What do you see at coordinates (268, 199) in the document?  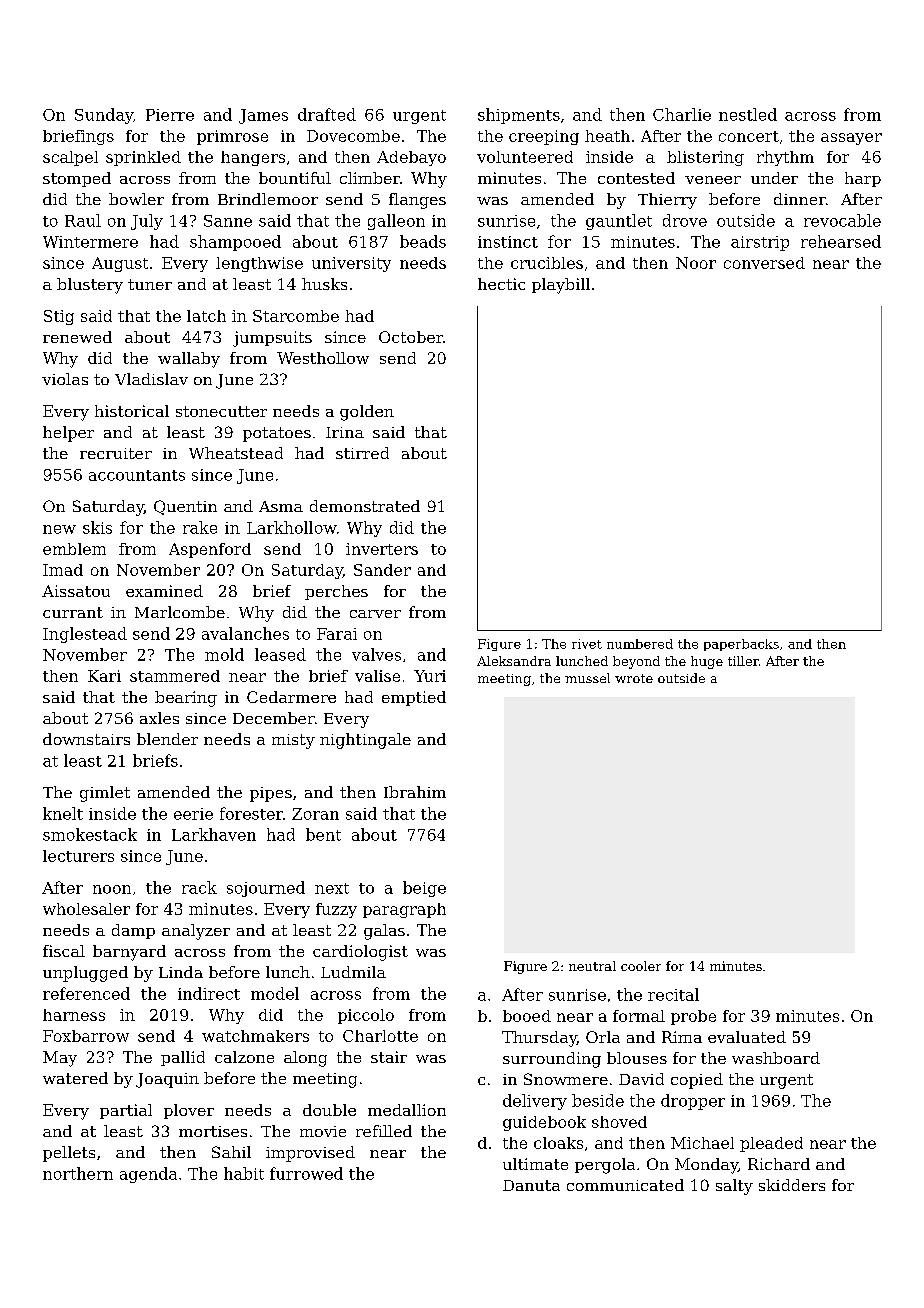 I see `Brindlemoor` at bounding box center [268, 199].
